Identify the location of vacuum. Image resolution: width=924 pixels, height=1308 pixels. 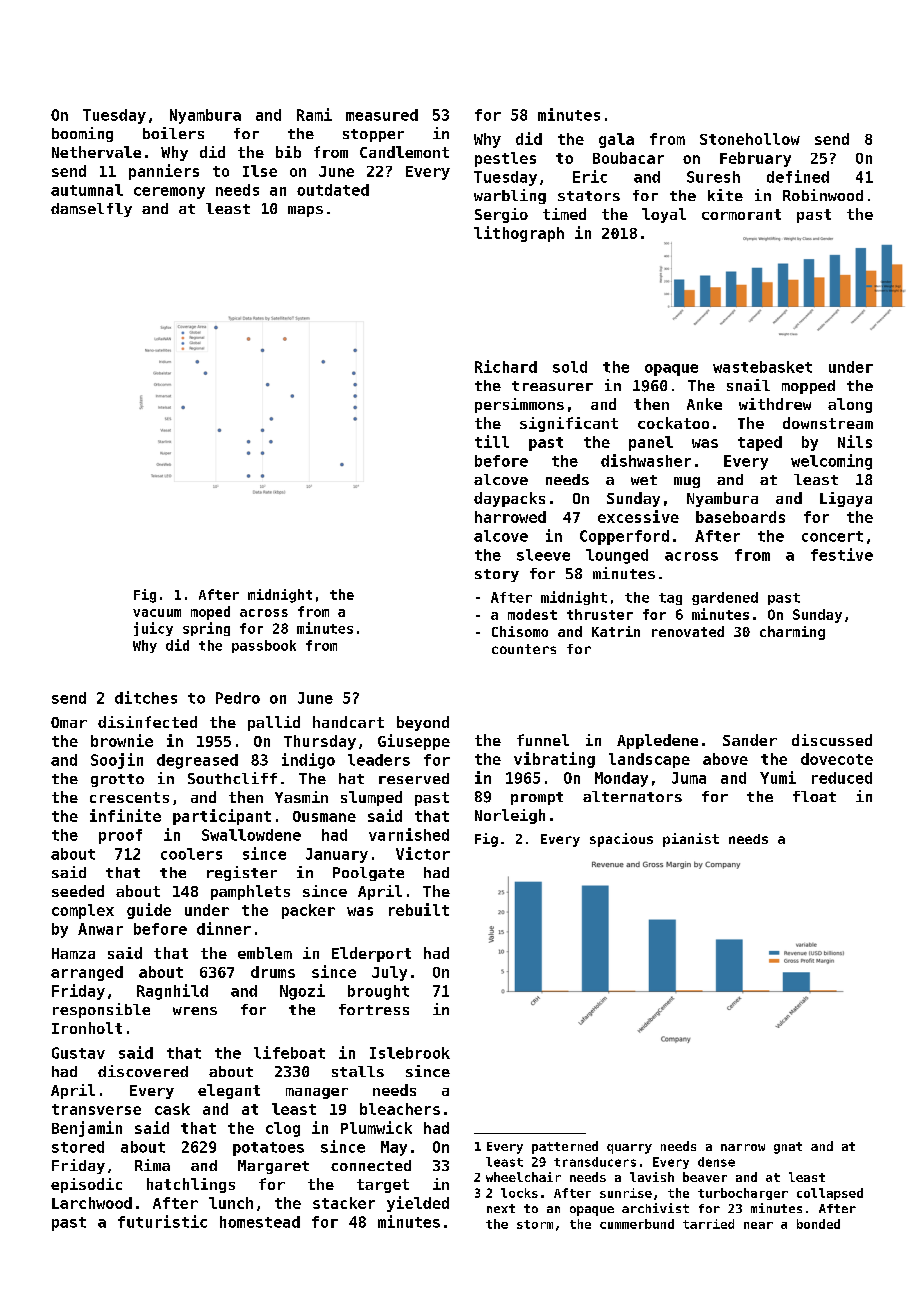
(157, 613).
